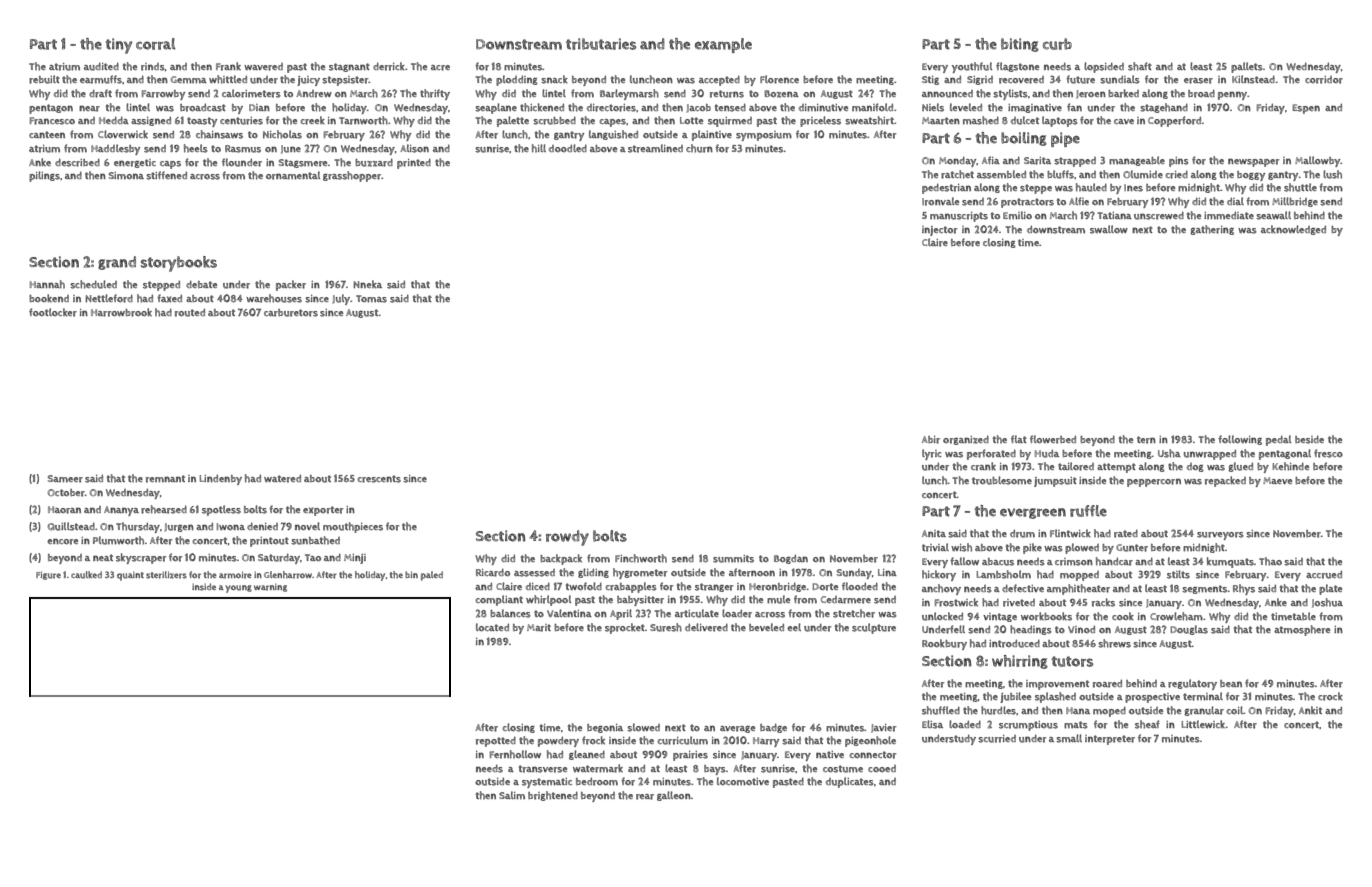  I want to click on watered, so click(282, 478).
